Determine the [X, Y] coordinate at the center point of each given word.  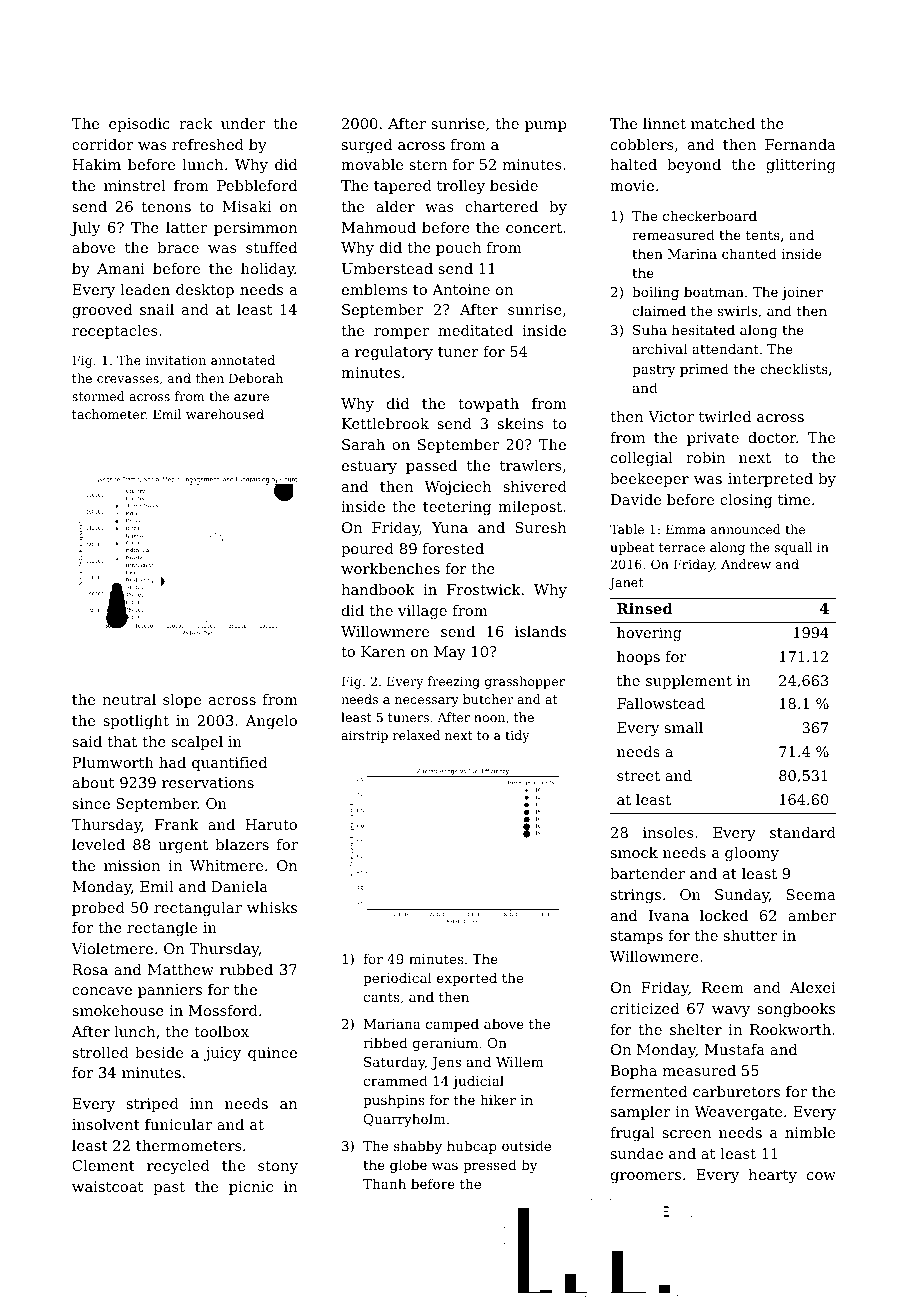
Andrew [746, 564]
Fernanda [800, 144]
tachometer [109, 414]
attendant [725, 348]
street [638, 776]
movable [372, 164]
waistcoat [107, 1186]
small [684, 727]
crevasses [128, 379]
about [93, 782]
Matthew [181, 969]
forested [453, 548]
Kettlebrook [385, 423]
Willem [519, 1061]
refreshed [208, 144]
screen [687, 1134]
